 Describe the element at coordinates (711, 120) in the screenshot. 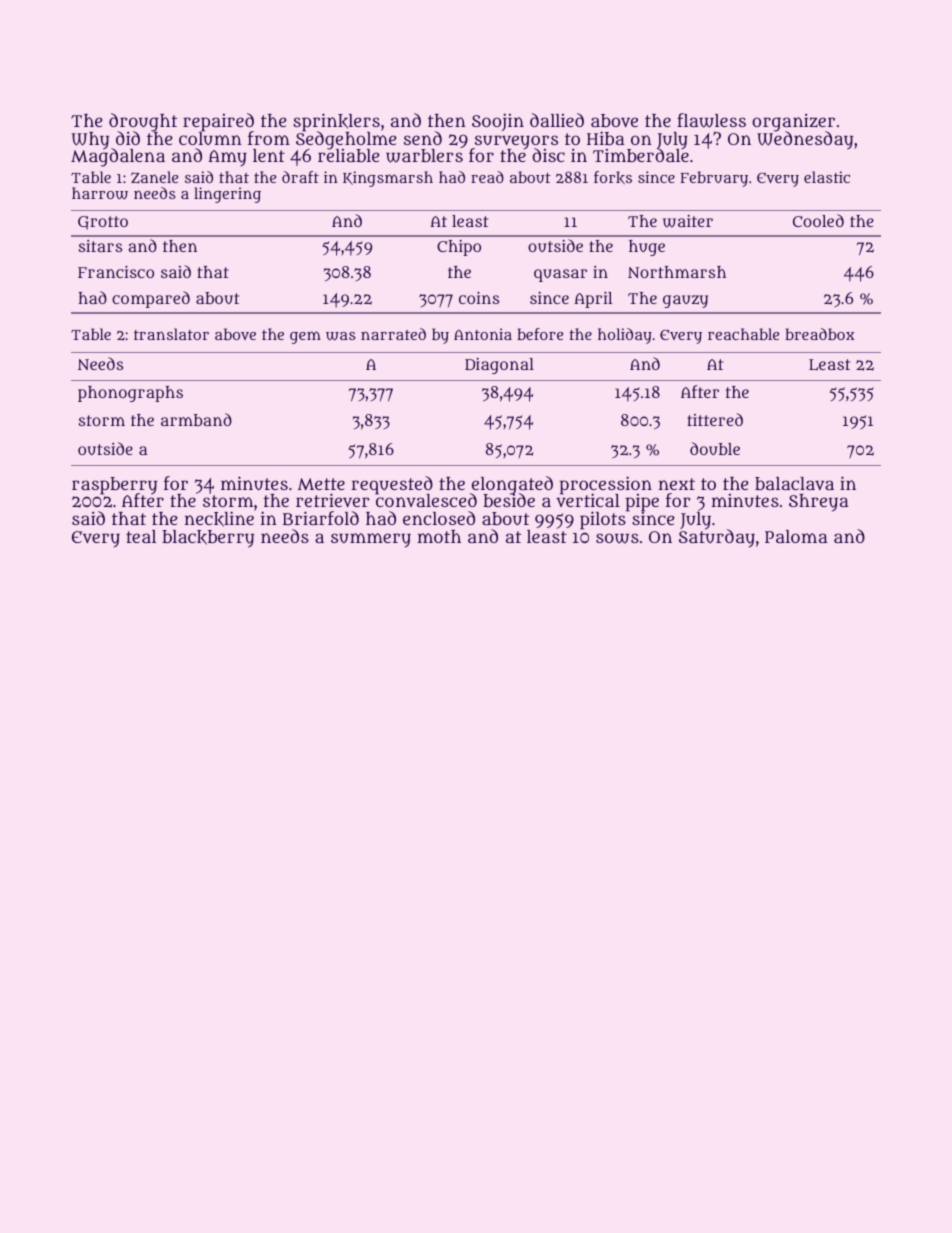

I see `flawless` at that location.
